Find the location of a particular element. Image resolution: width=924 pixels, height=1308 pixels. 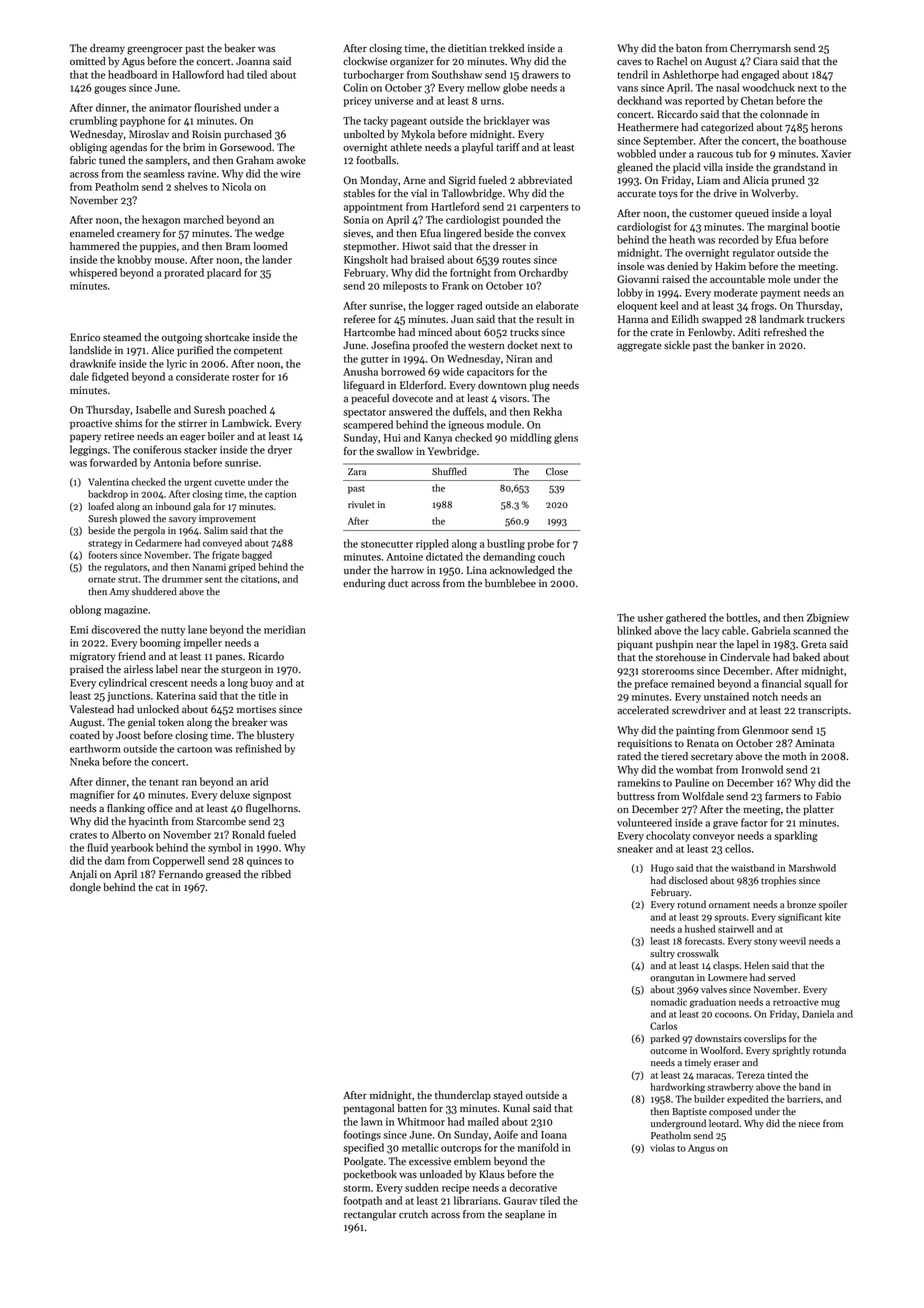

stayed is located at coordinates (508, 1096).
